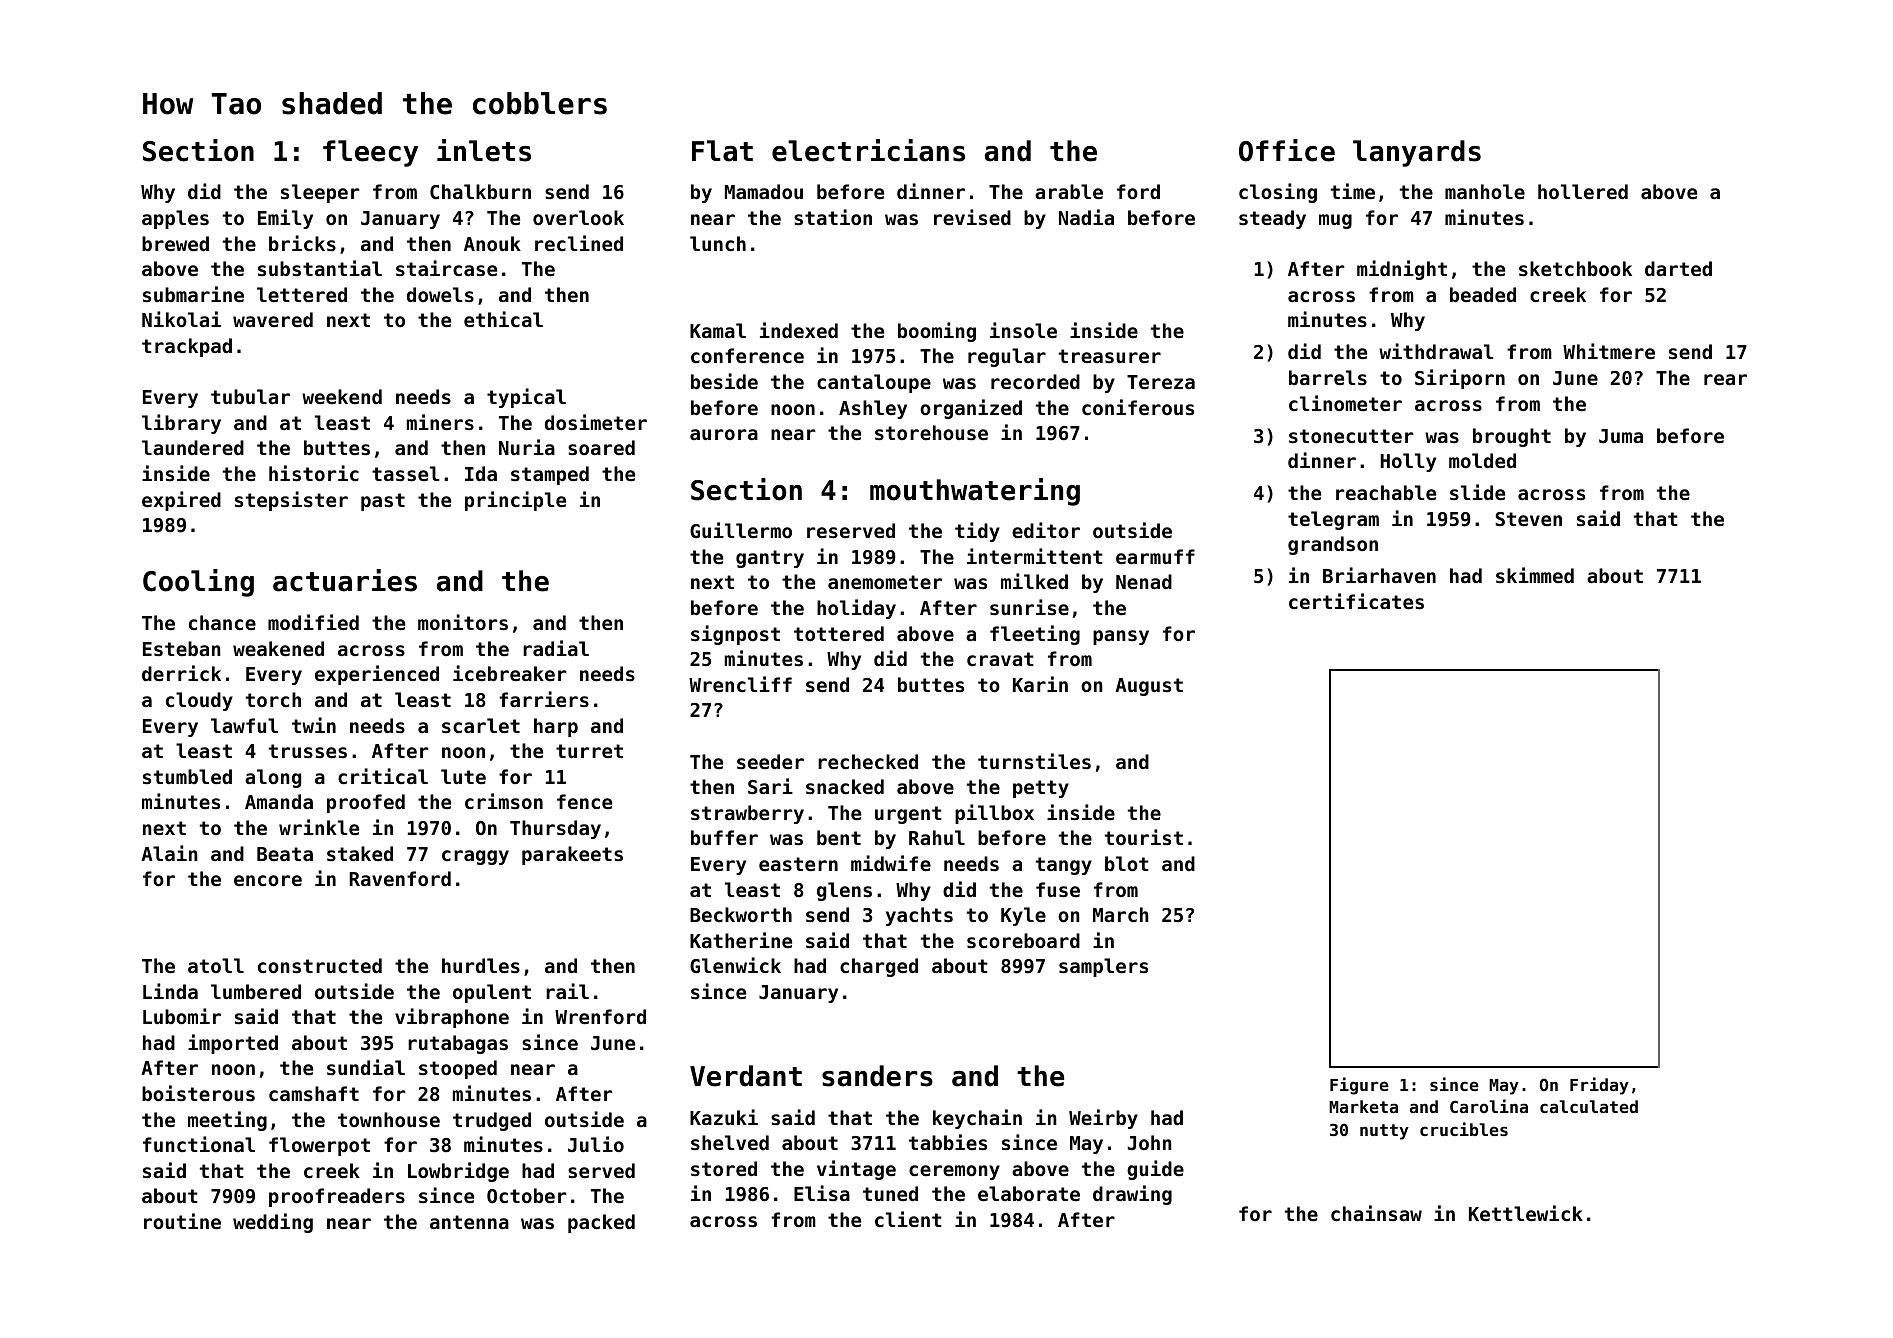 The image size is (1893, 1338). Describe the element at coordinates (972, 217) in the image. I see `revised` at that location.
